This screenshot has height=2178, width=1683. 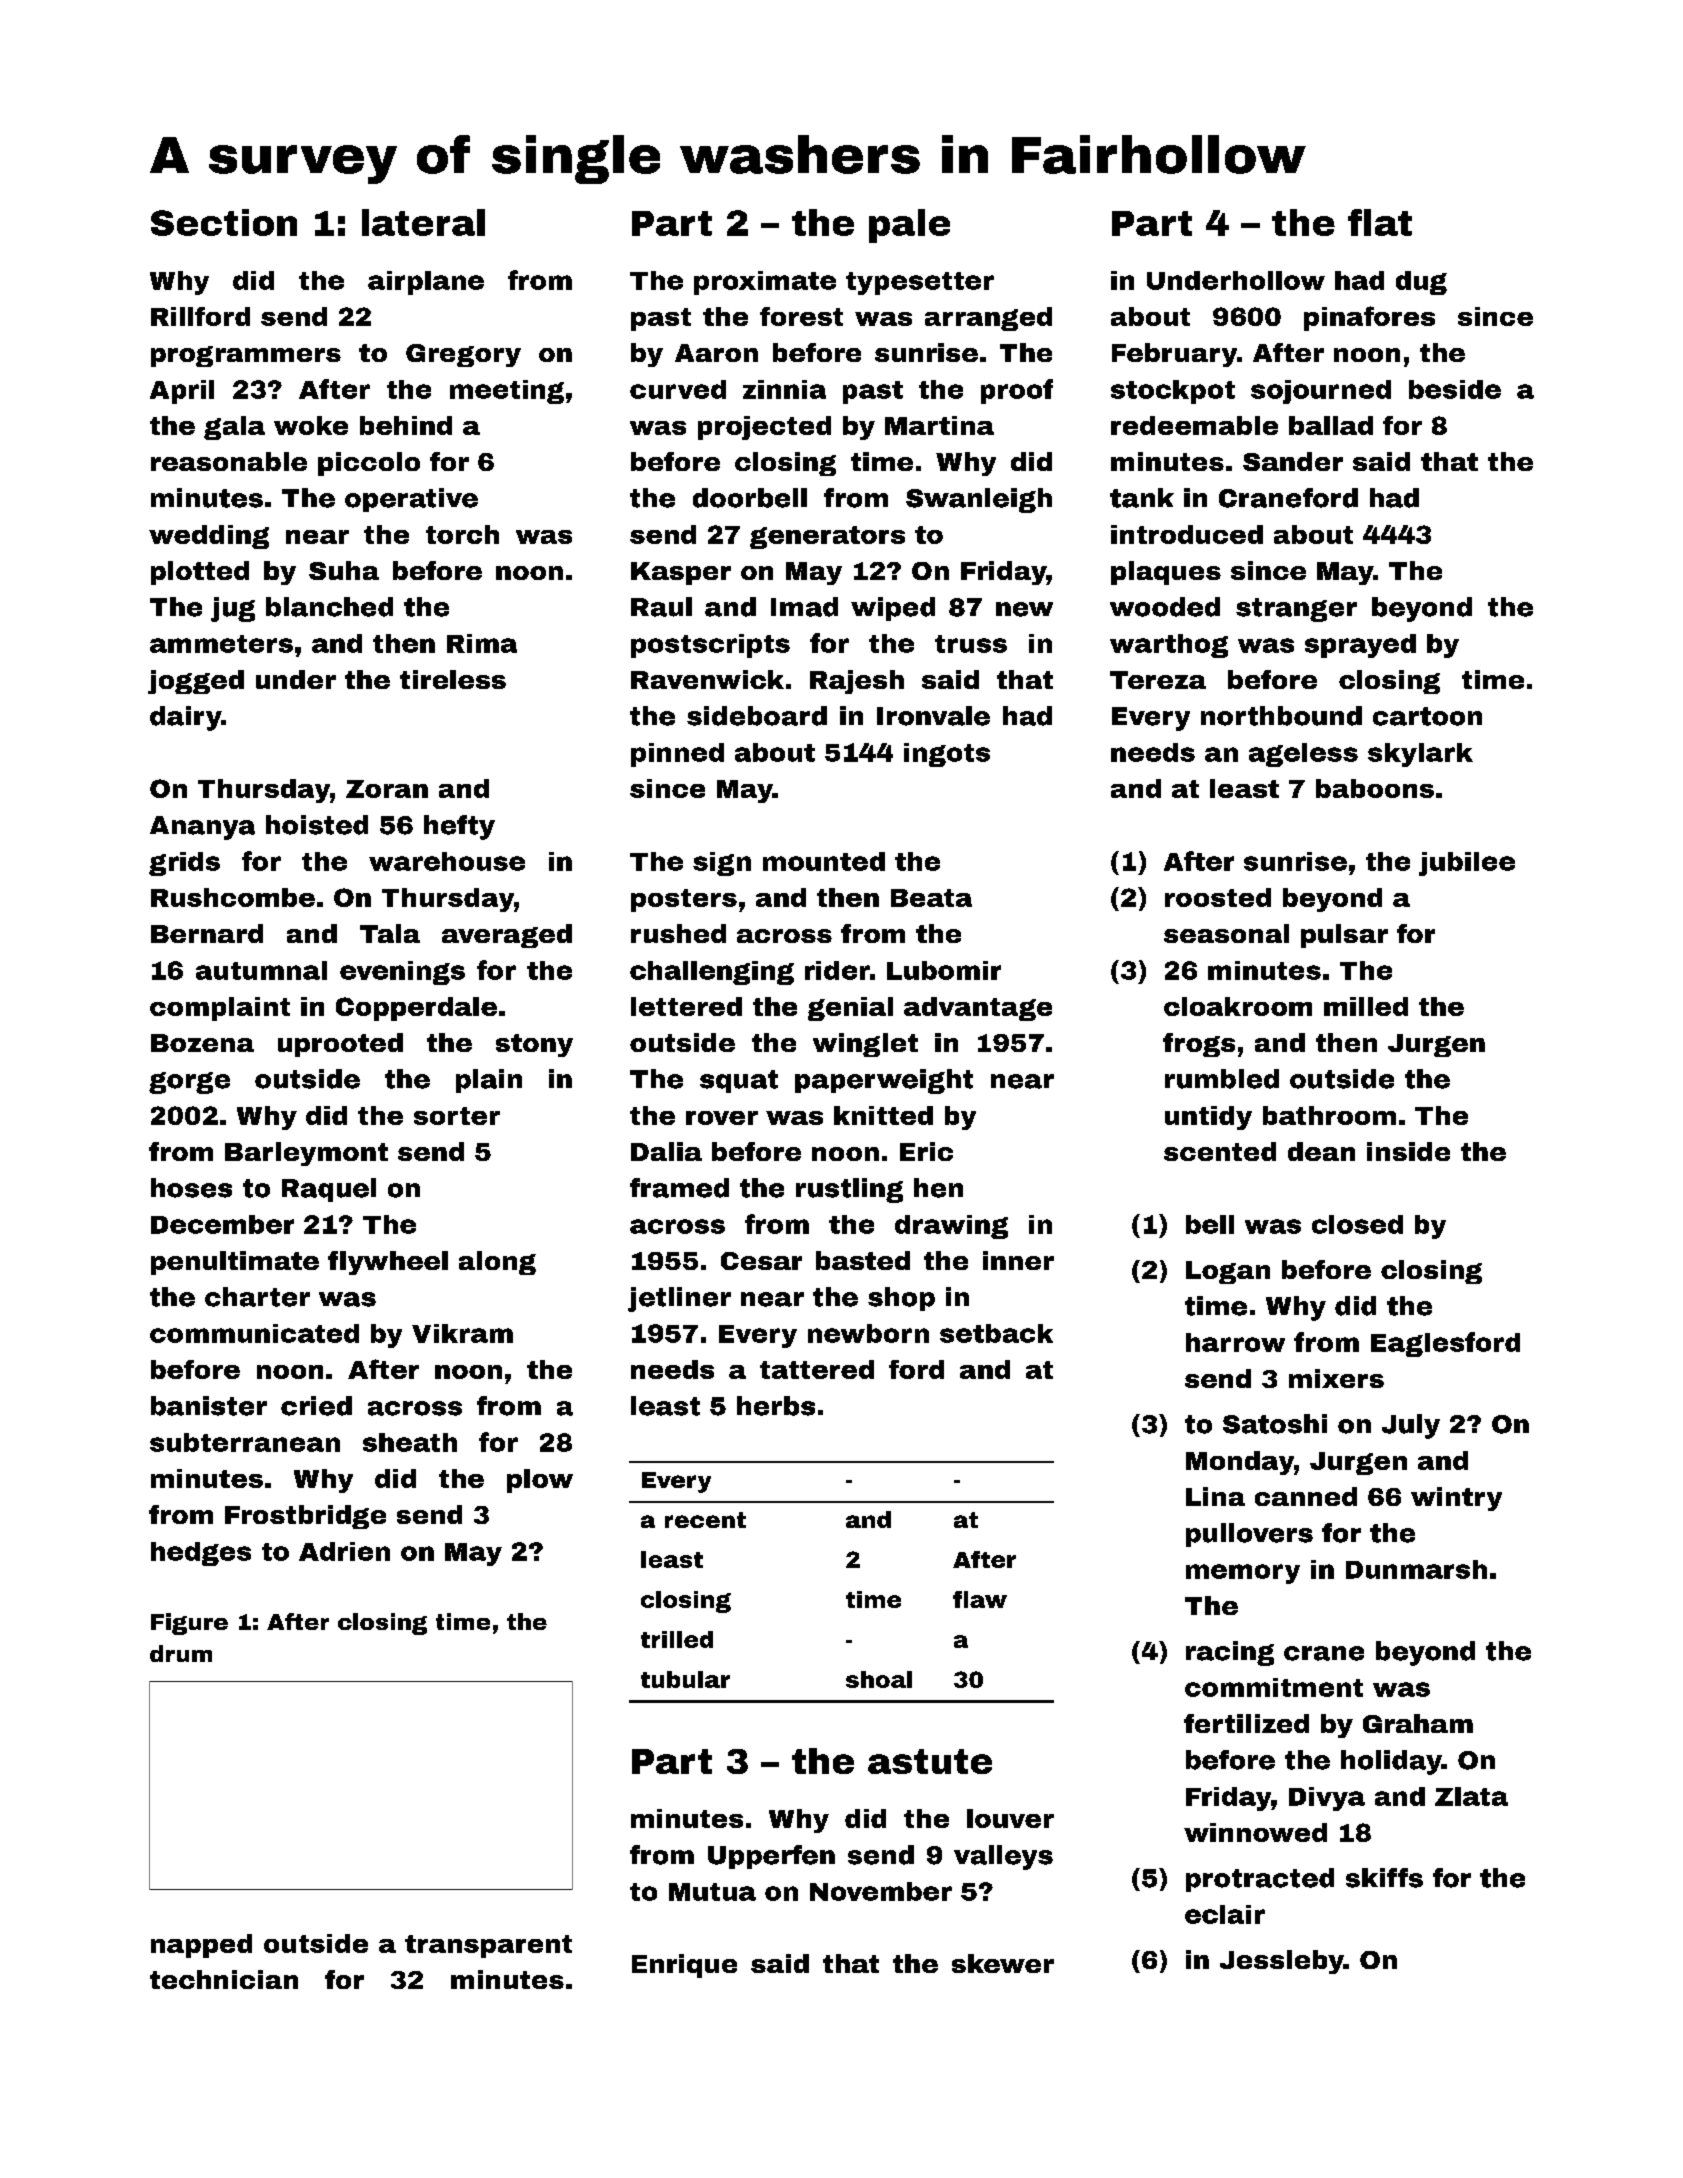 What do you see at coordinates (202, 828) in the screenshot?
I see `Ananya` at bounding box center [202, 828].
